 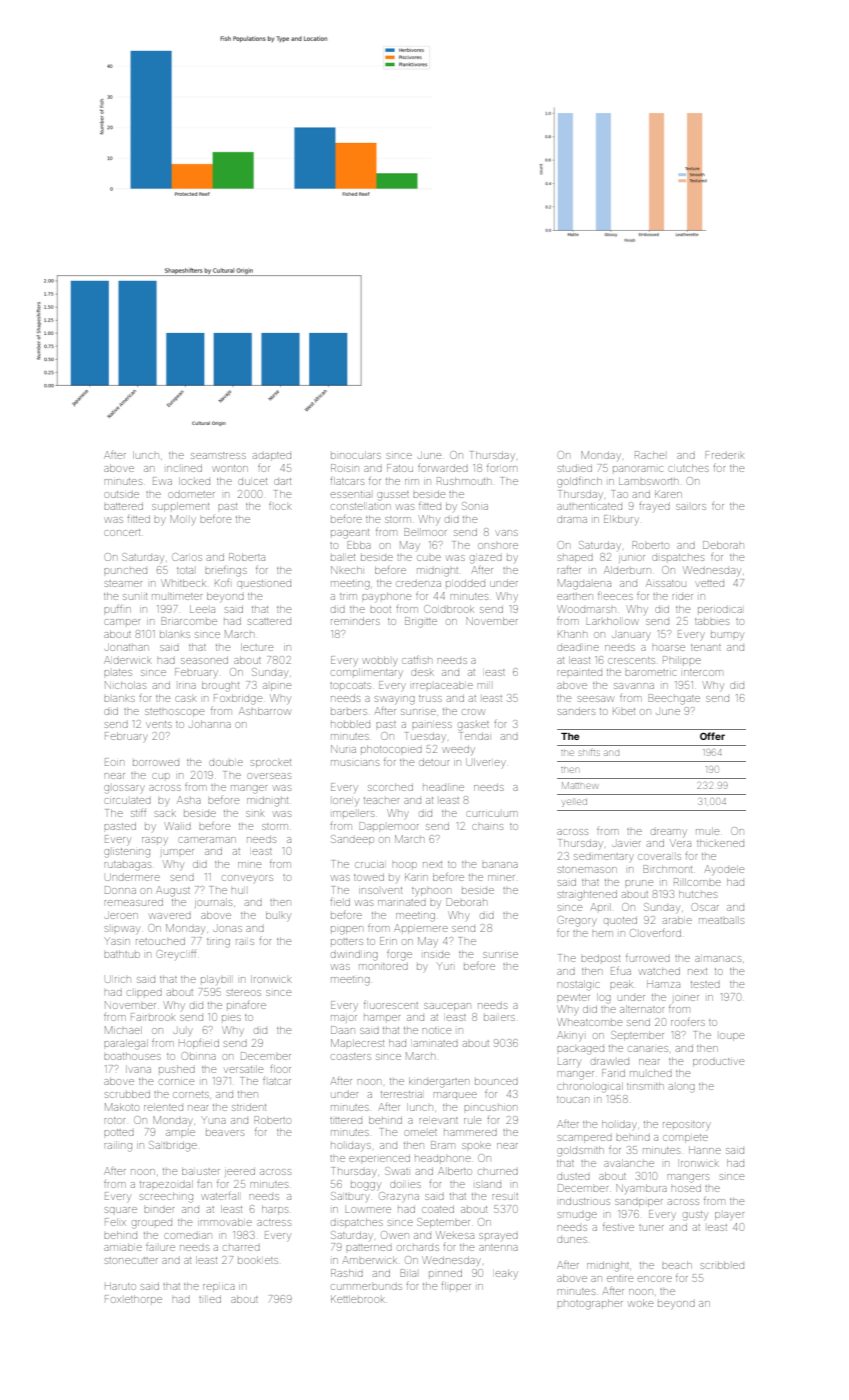 What do you see at coordinates (443, 468) in the document?
I see `forwarded` at bounding box center [443, 468].
